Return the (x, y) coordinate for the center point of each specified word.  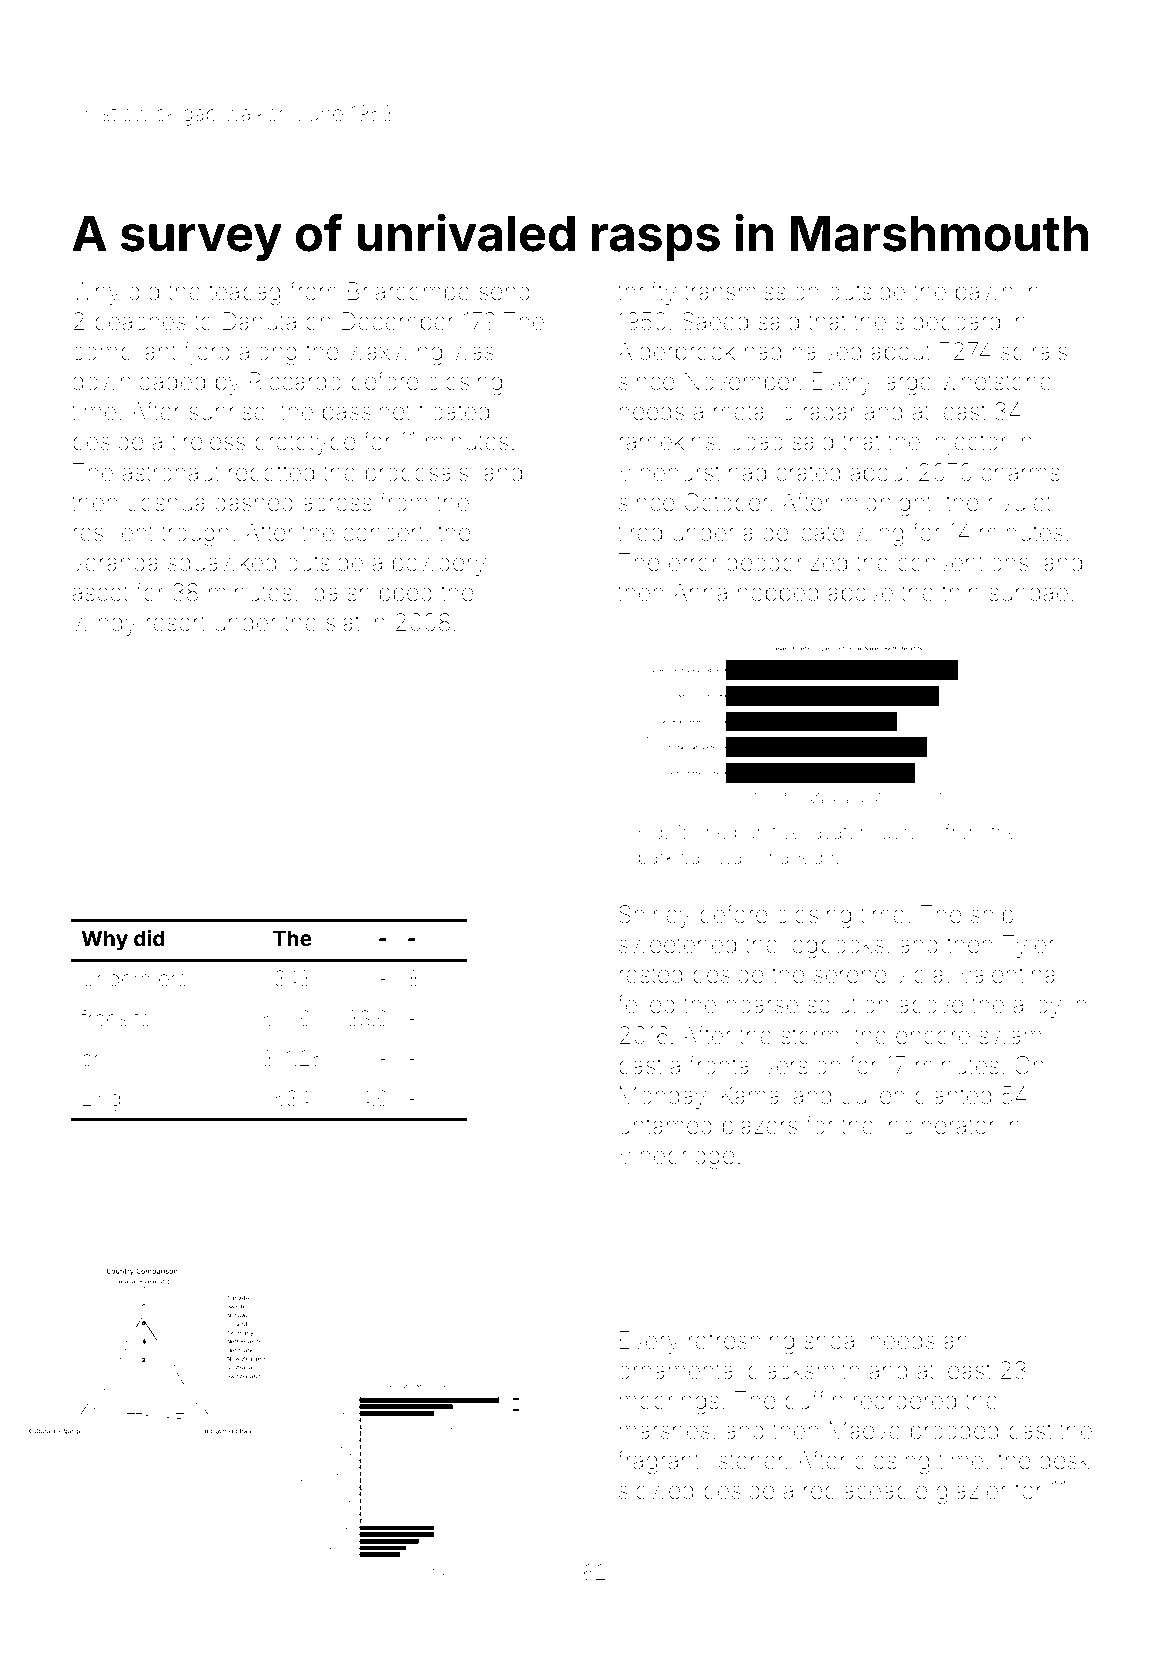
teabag (244, 294)
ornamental (678, 1371)
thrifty (647, 293)
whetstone (996, 382)
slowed (656, 1490)
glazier (972, 1493)
